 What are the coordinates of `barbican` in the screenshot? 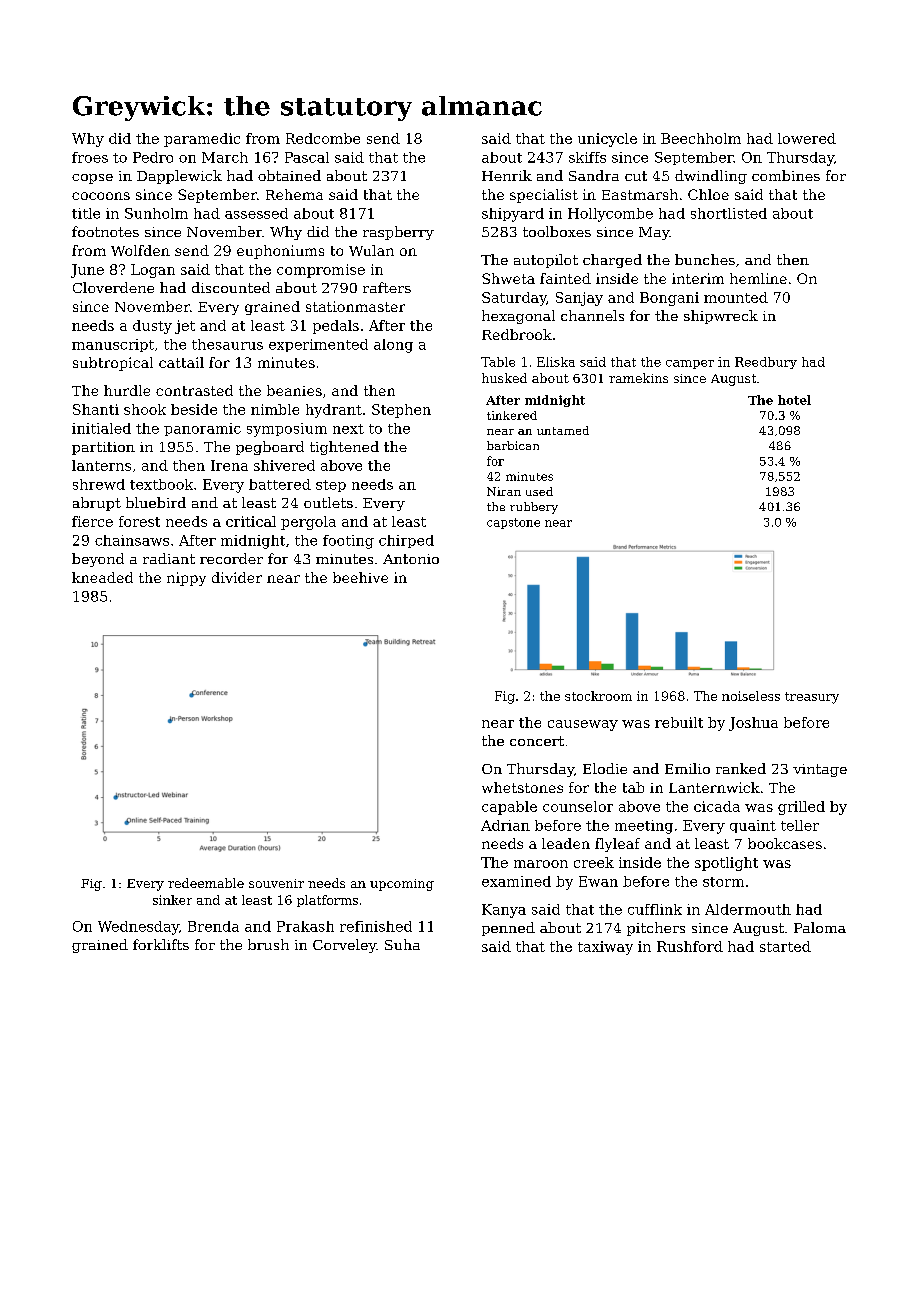 It's located at (513, 445).
